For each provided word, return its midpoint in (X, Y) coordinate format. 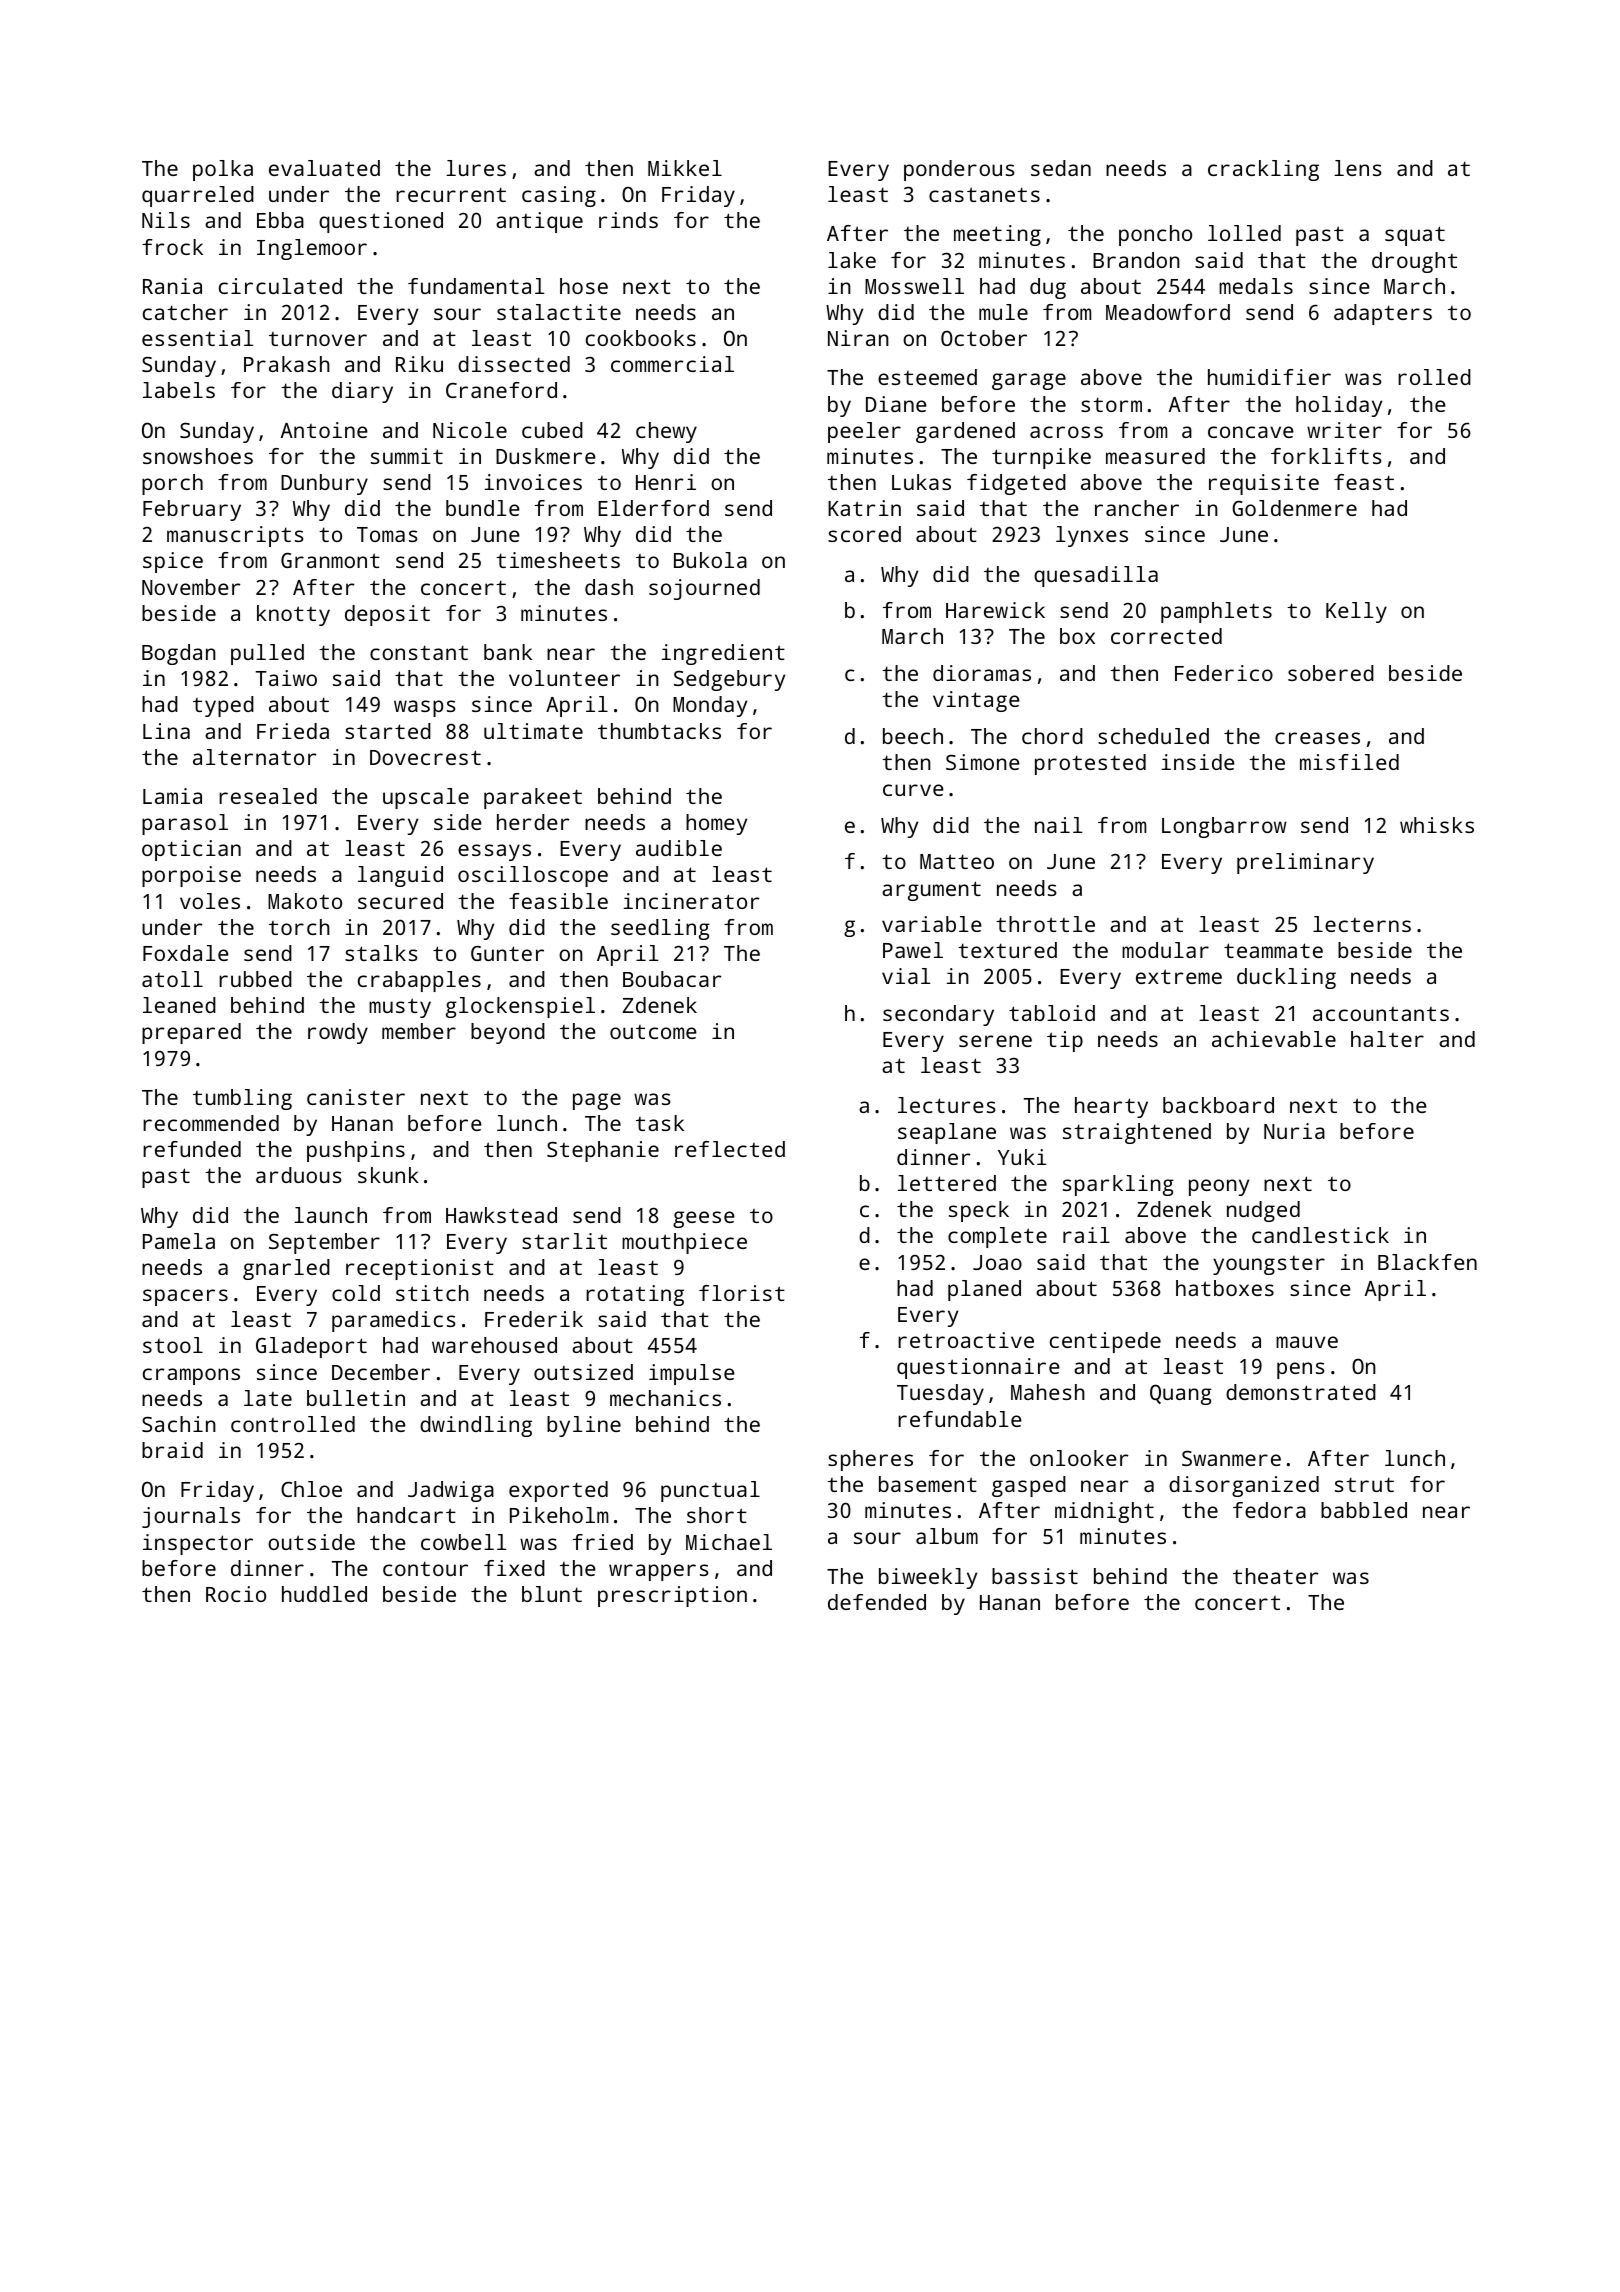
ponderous (959, 170)
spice (173, 562)
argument (931, 891)
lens (1357, 168)
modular (1165, 950)
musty (400, 1008)
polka (223, 170)
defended (877, 1602)
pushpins (356, 1151)
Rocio (236, 1594)
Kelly (1356, 612)
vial (906, 976)
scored (864, 534)
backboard (1218, 1105)
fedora (1269, 1510)
